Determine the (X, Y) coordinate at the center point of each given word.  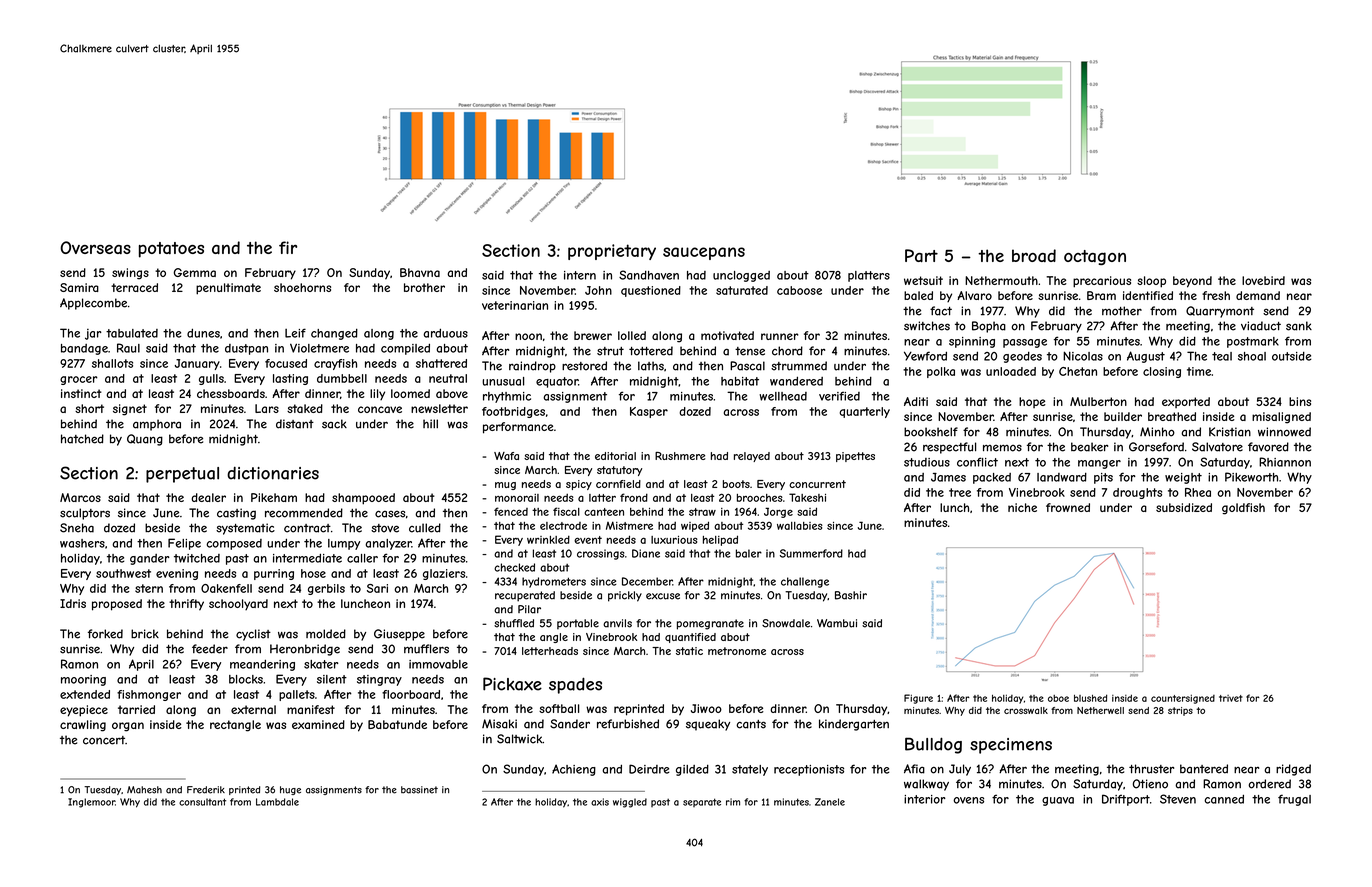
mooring (83, 680)
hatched (82, 439)
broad (1034, 255)
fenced (511, 511)
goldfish (1243, 509)
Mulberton (1098, 401)
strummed (799, 366)
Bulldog (933, 745)
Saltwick (520, 739)
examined (318, 724)
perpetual (182, 475)
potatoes (171, 250)
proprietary (612, 252)
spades (575, 685)
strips (1180, 711)
